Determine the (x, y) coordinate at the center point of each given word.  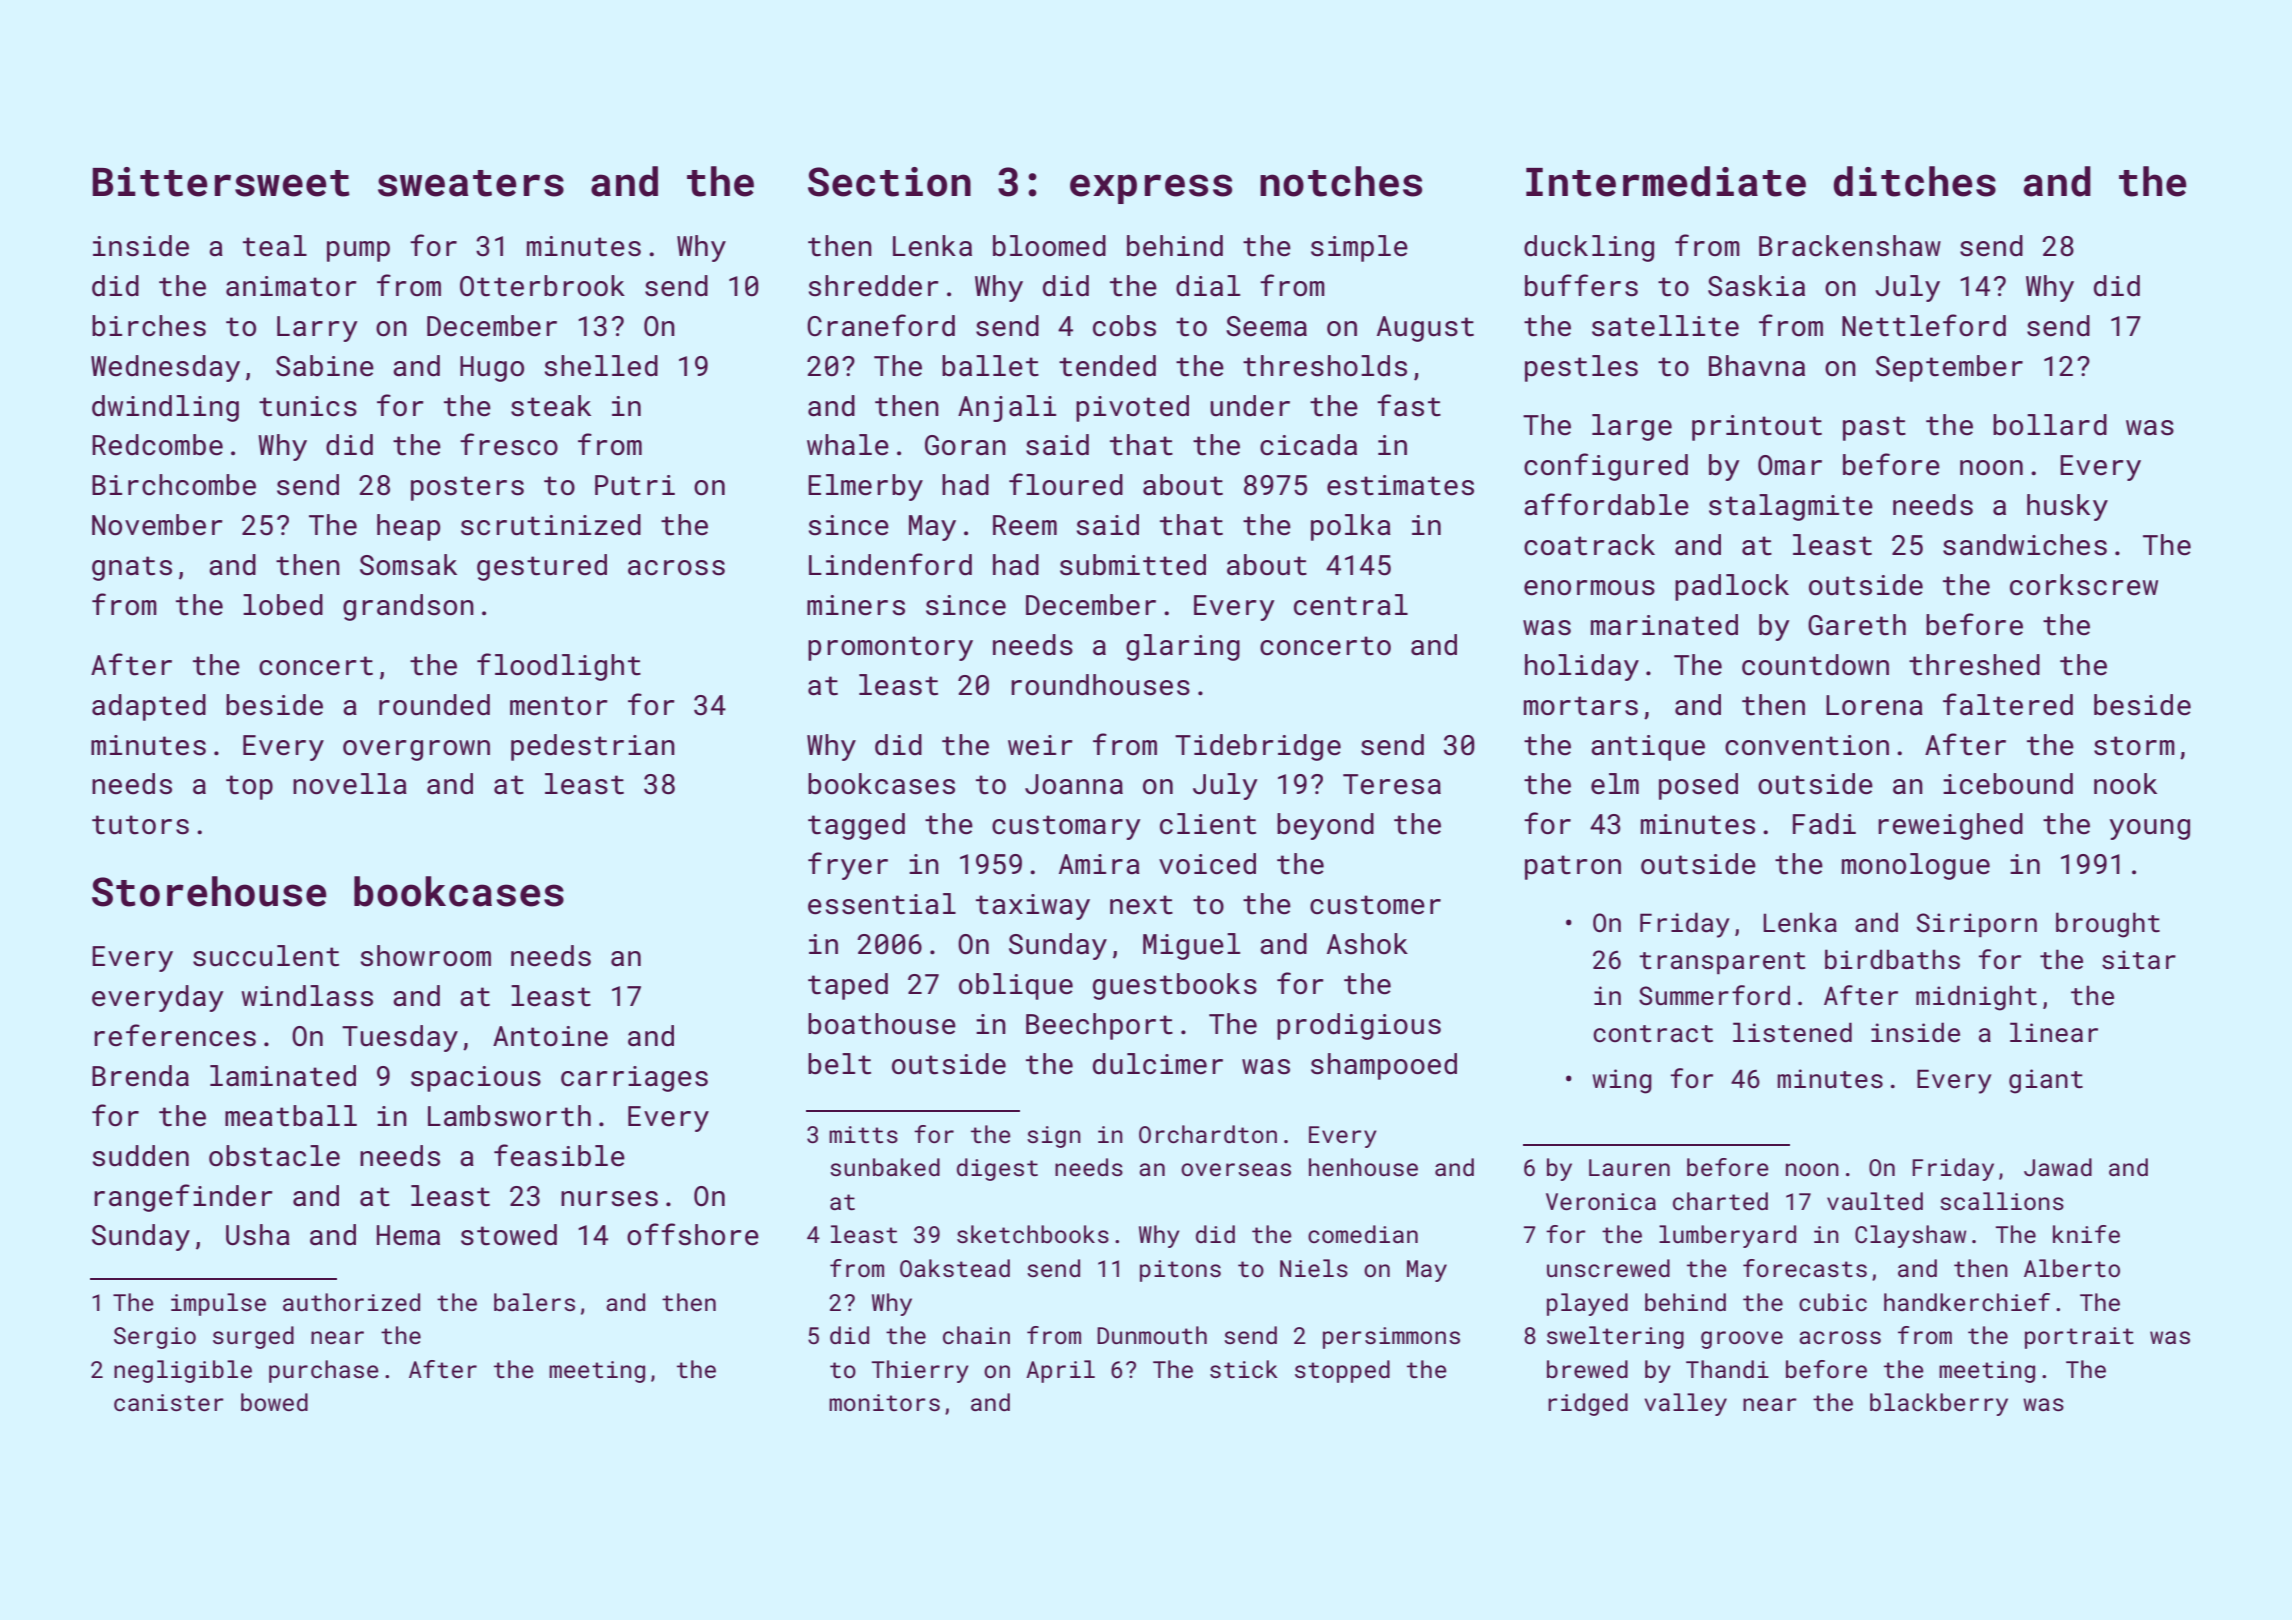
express (1151, 189)
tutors (140, 825)
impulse (218, 1304)
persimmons (1391, 1338)
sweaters (471, 183)
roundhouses (1100, 685)
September (1949, 368)
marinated (1664, 625)
